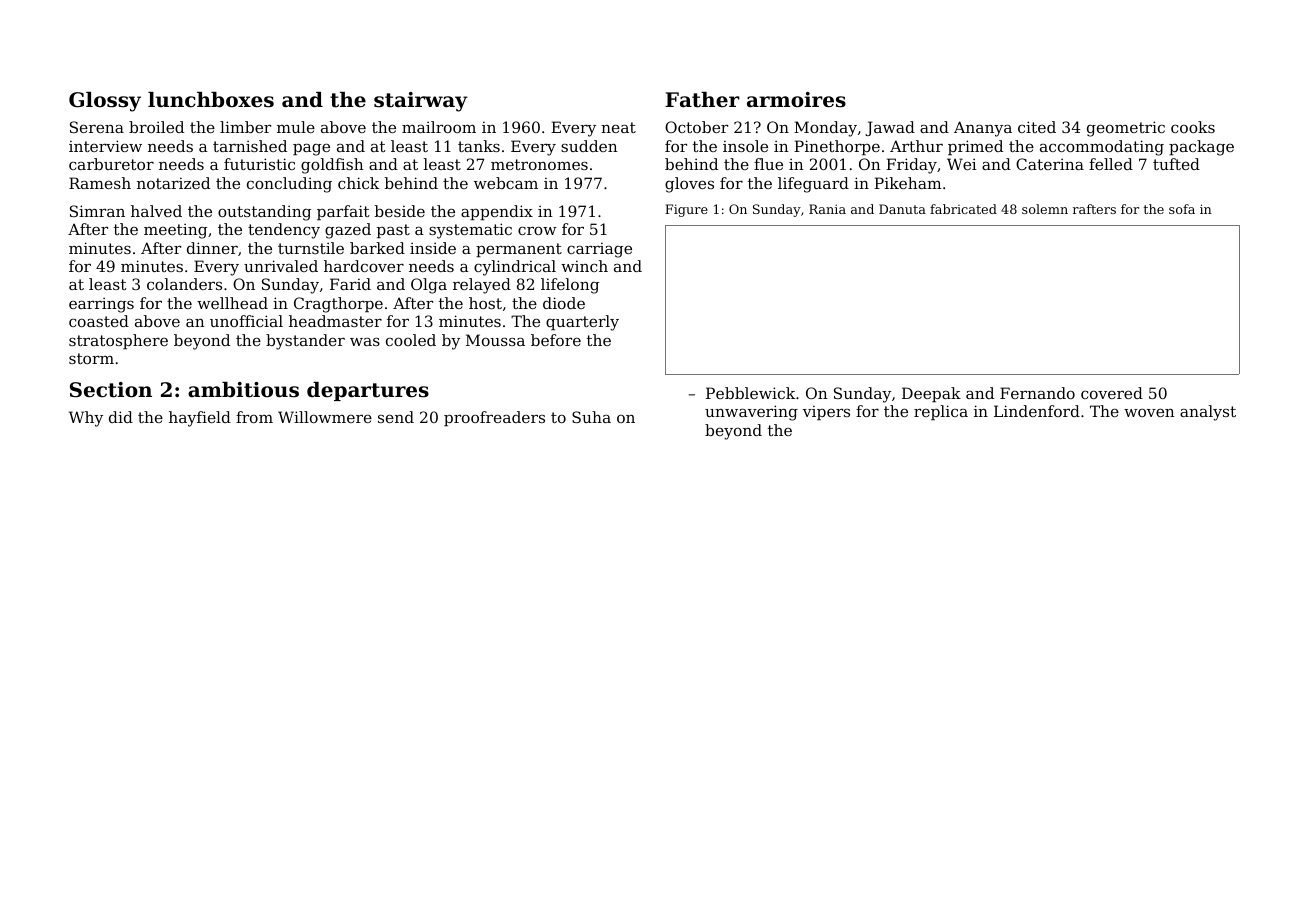 The image size is (1308, 924). I want to click on turnstile, so click(311, 248).
